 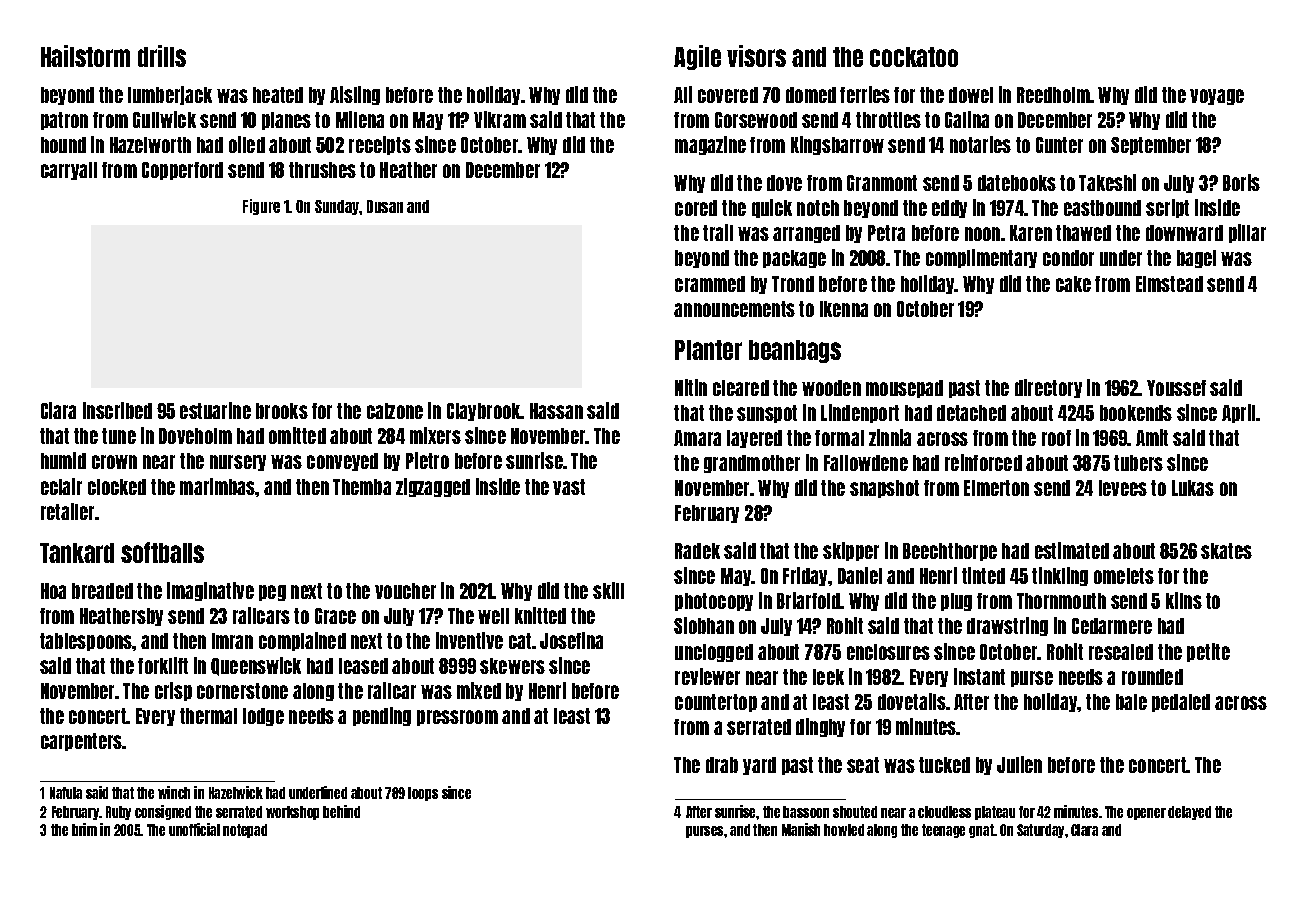 What do you see at coordinates (261, 207) in the image?
I see `Figure` at bounding box center [261, 207].
